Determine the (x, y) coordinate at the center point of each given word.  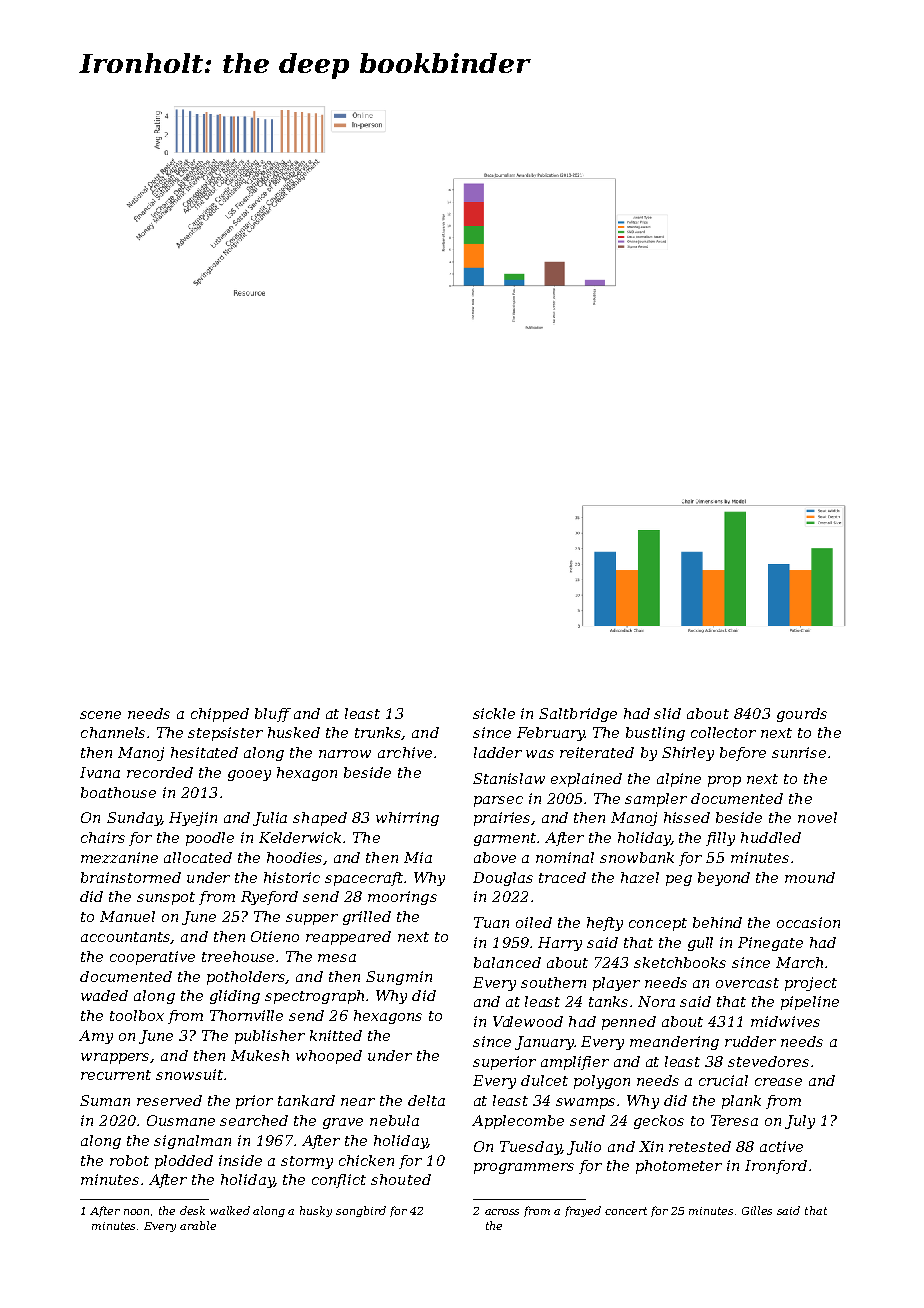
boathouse (118, 792)
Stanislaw (509, 778)
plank (741, 1102)
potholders (246, 978)
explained (586, 780)
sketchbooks (680, 962)
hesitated (204, 752)
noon (136, 1212)
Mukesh (260, 1055)
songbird (361, 1211)
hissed (687, 817)
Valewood (528, 1021)
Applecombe (518, 1122)
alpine (679, 780)
